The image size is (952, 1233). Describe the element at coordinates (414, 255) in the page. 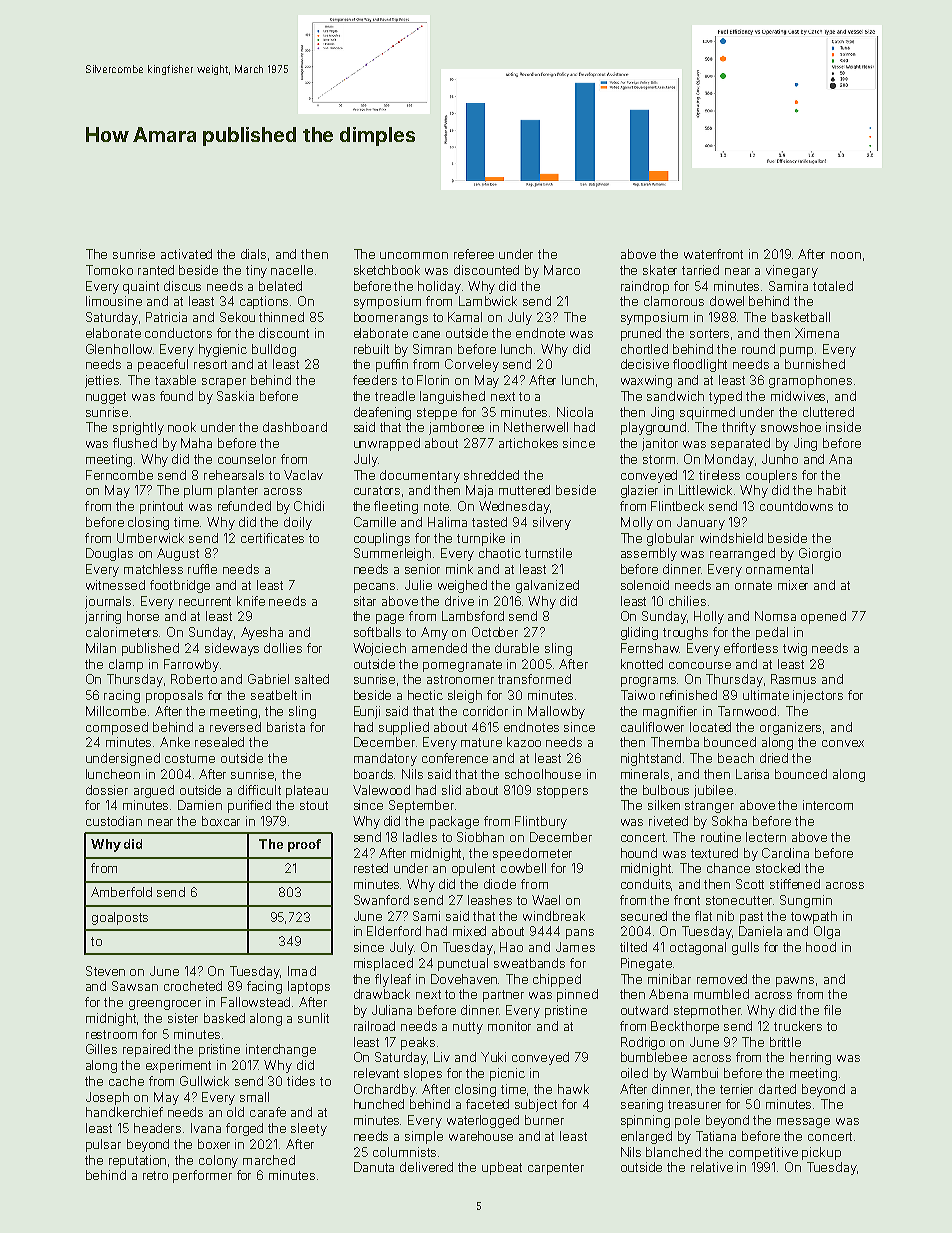

I see `uncommon` at that location.
